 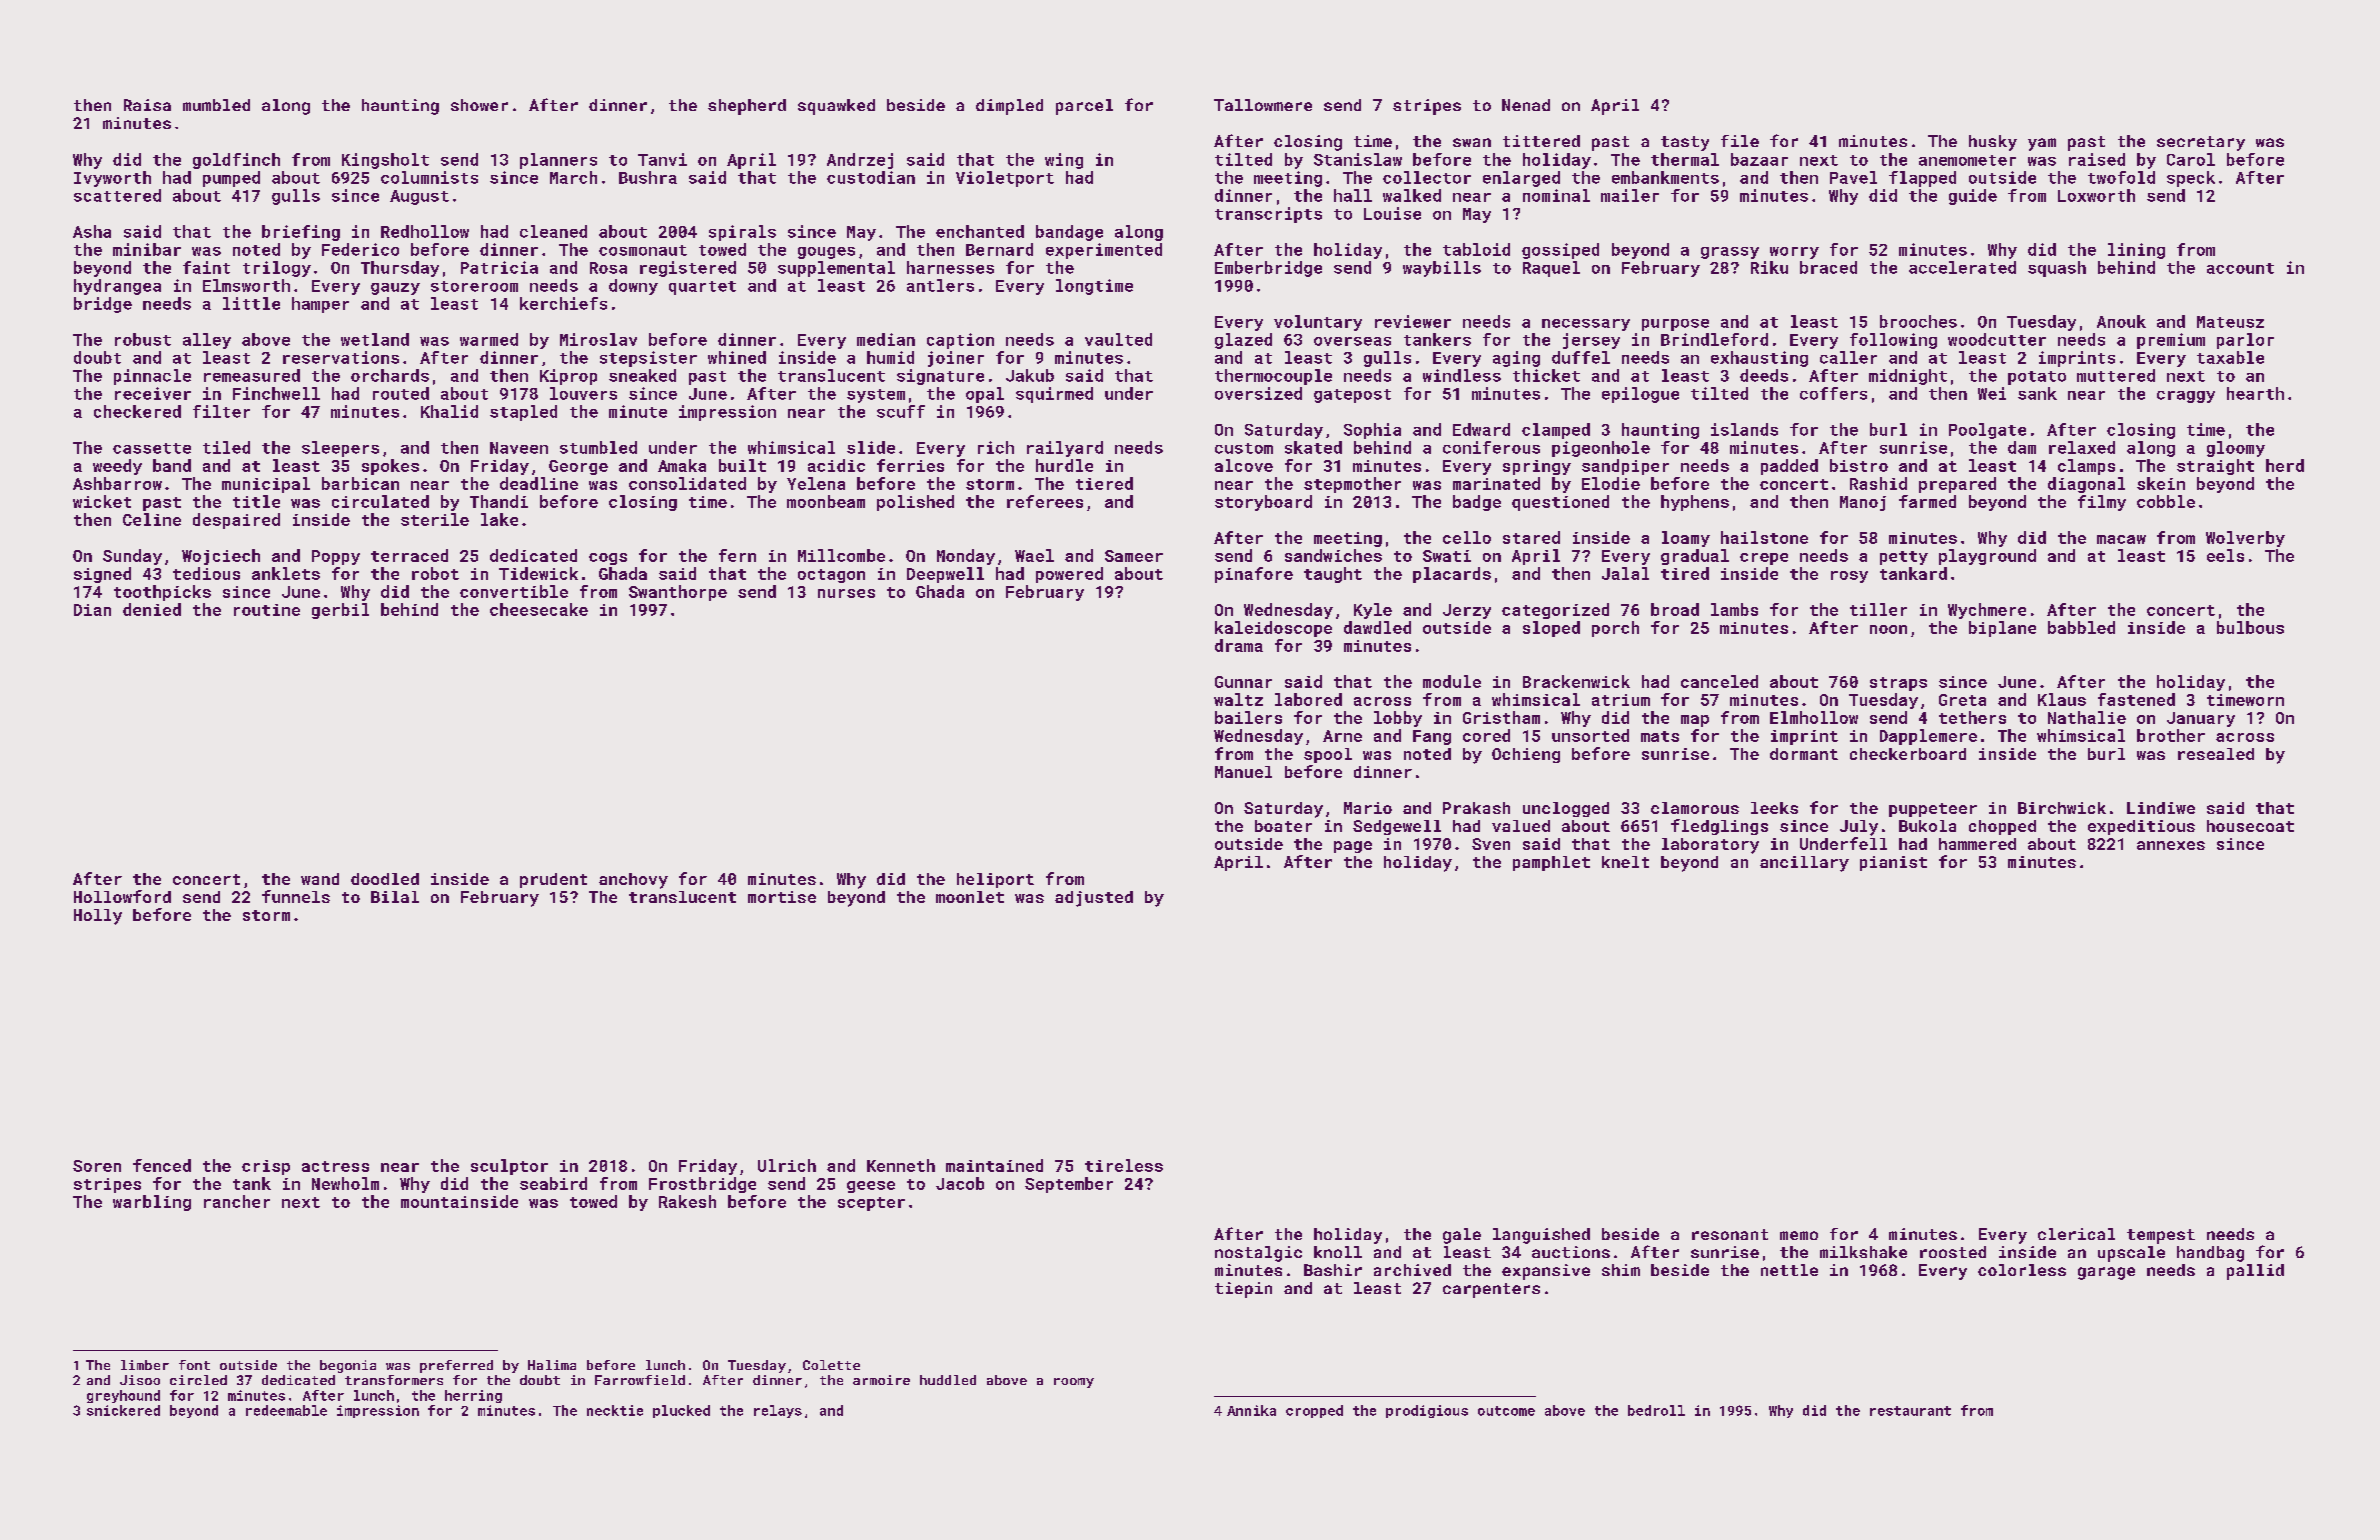 What do you see at coordinates (1314, 1411) in the page?
I see `cropped` at bounding box center [1314, 1411].
